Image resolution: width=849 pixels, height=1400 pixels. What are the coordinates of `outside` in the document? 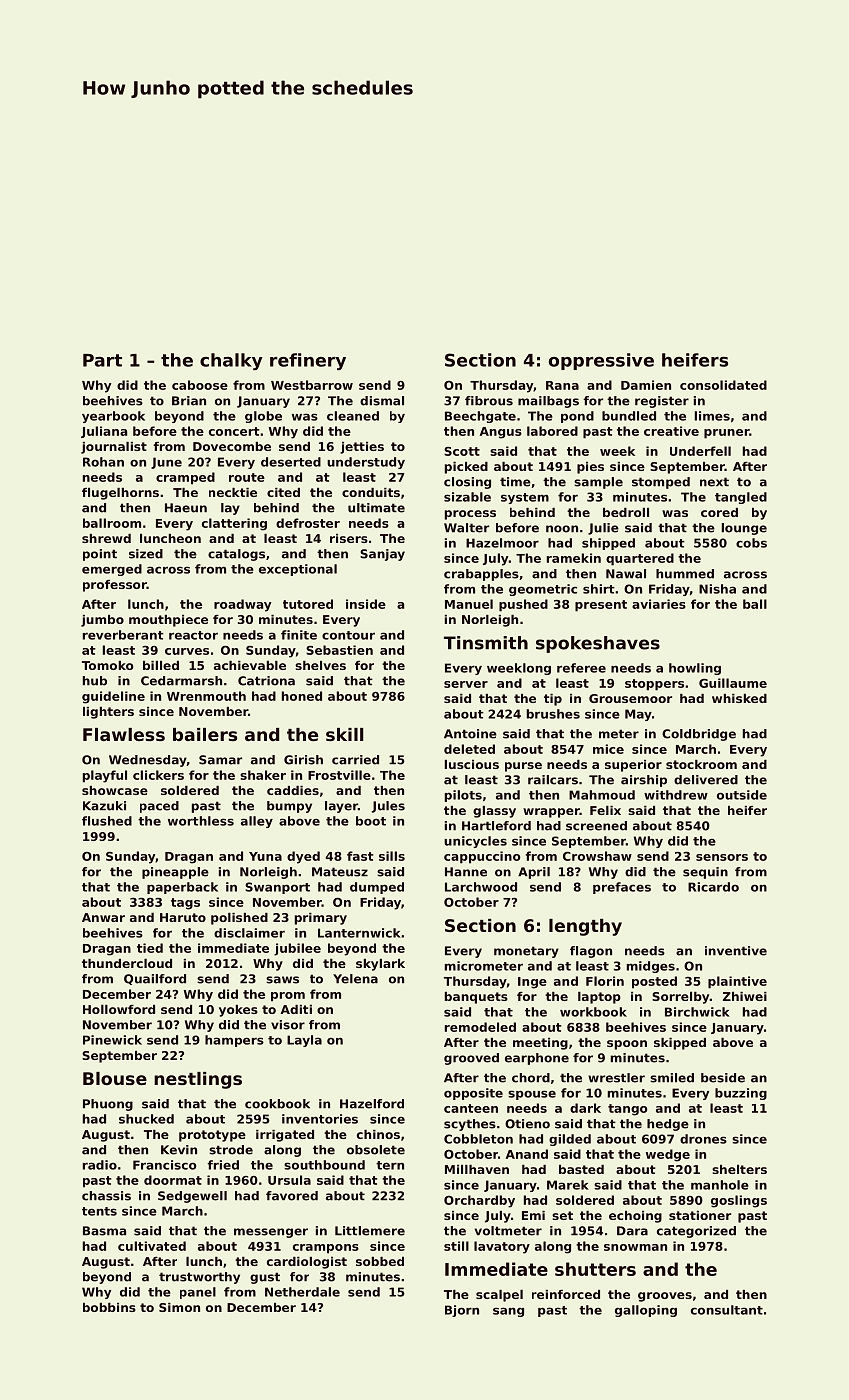 It's located at (742, 795).
